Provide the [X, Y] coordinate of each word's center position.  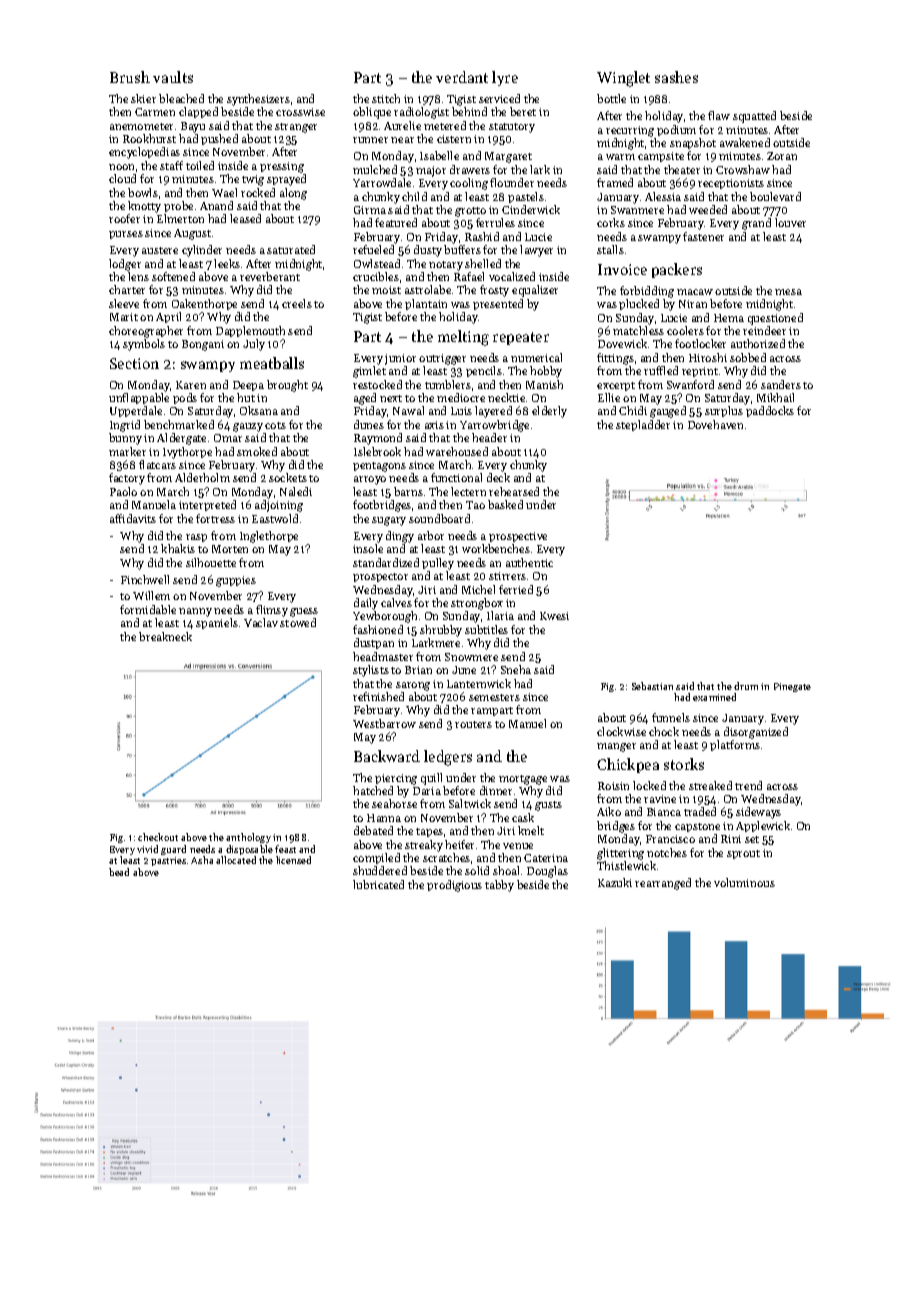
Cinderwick [531, 209]
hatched [373, 790]
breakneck [165, 636]
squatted [754, 117]
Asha [202, 860]
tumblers [448, 384]
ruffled [661, 370]
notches [667, 852]
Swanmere [637, 210]
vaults [173, 77]
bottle [611, 98]
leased [245, 218]
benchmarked [179, 424]
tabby [499, 886]
